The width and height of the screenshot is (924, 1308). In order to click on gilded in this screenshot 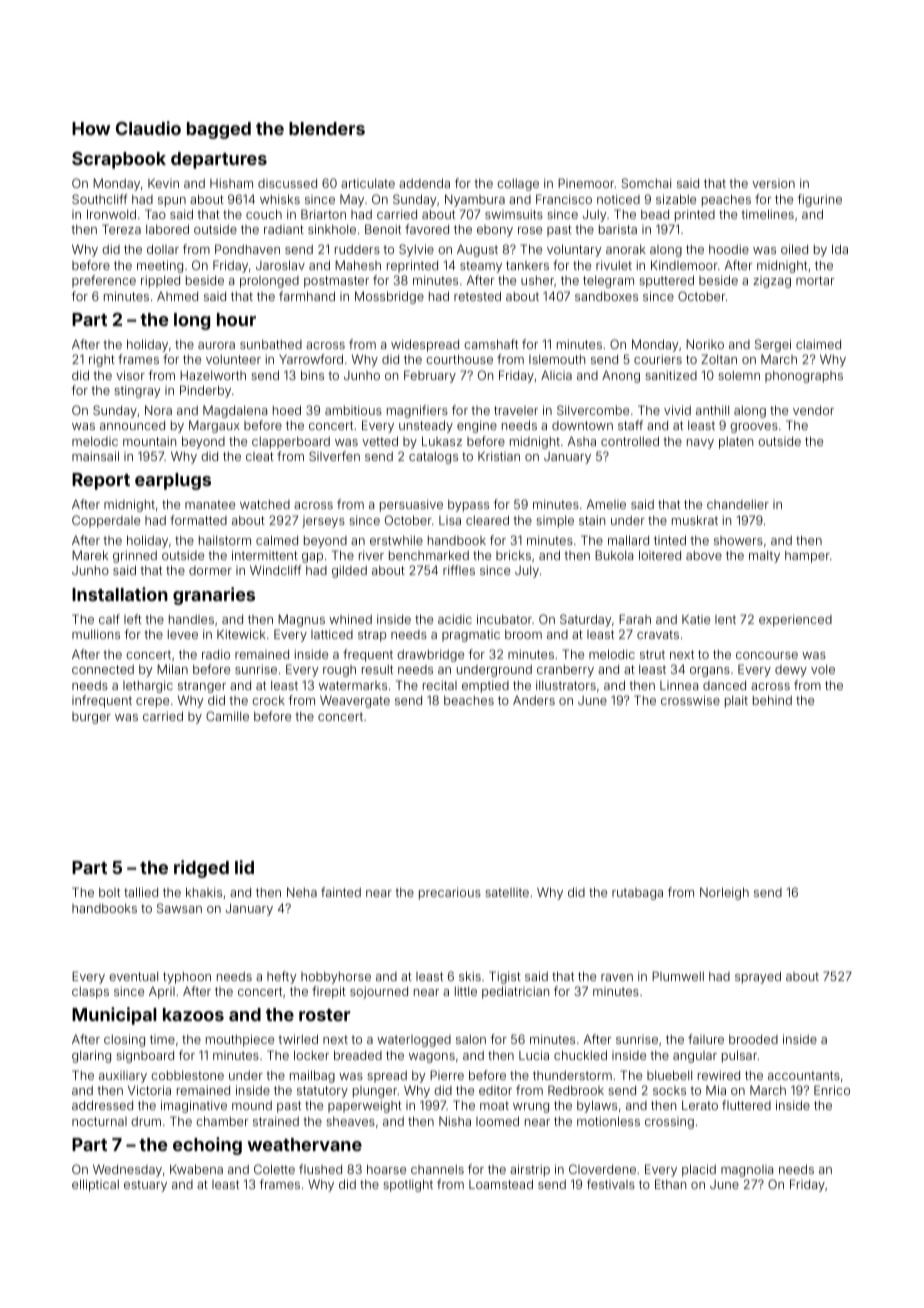, I will do `click(349, 571)`.
